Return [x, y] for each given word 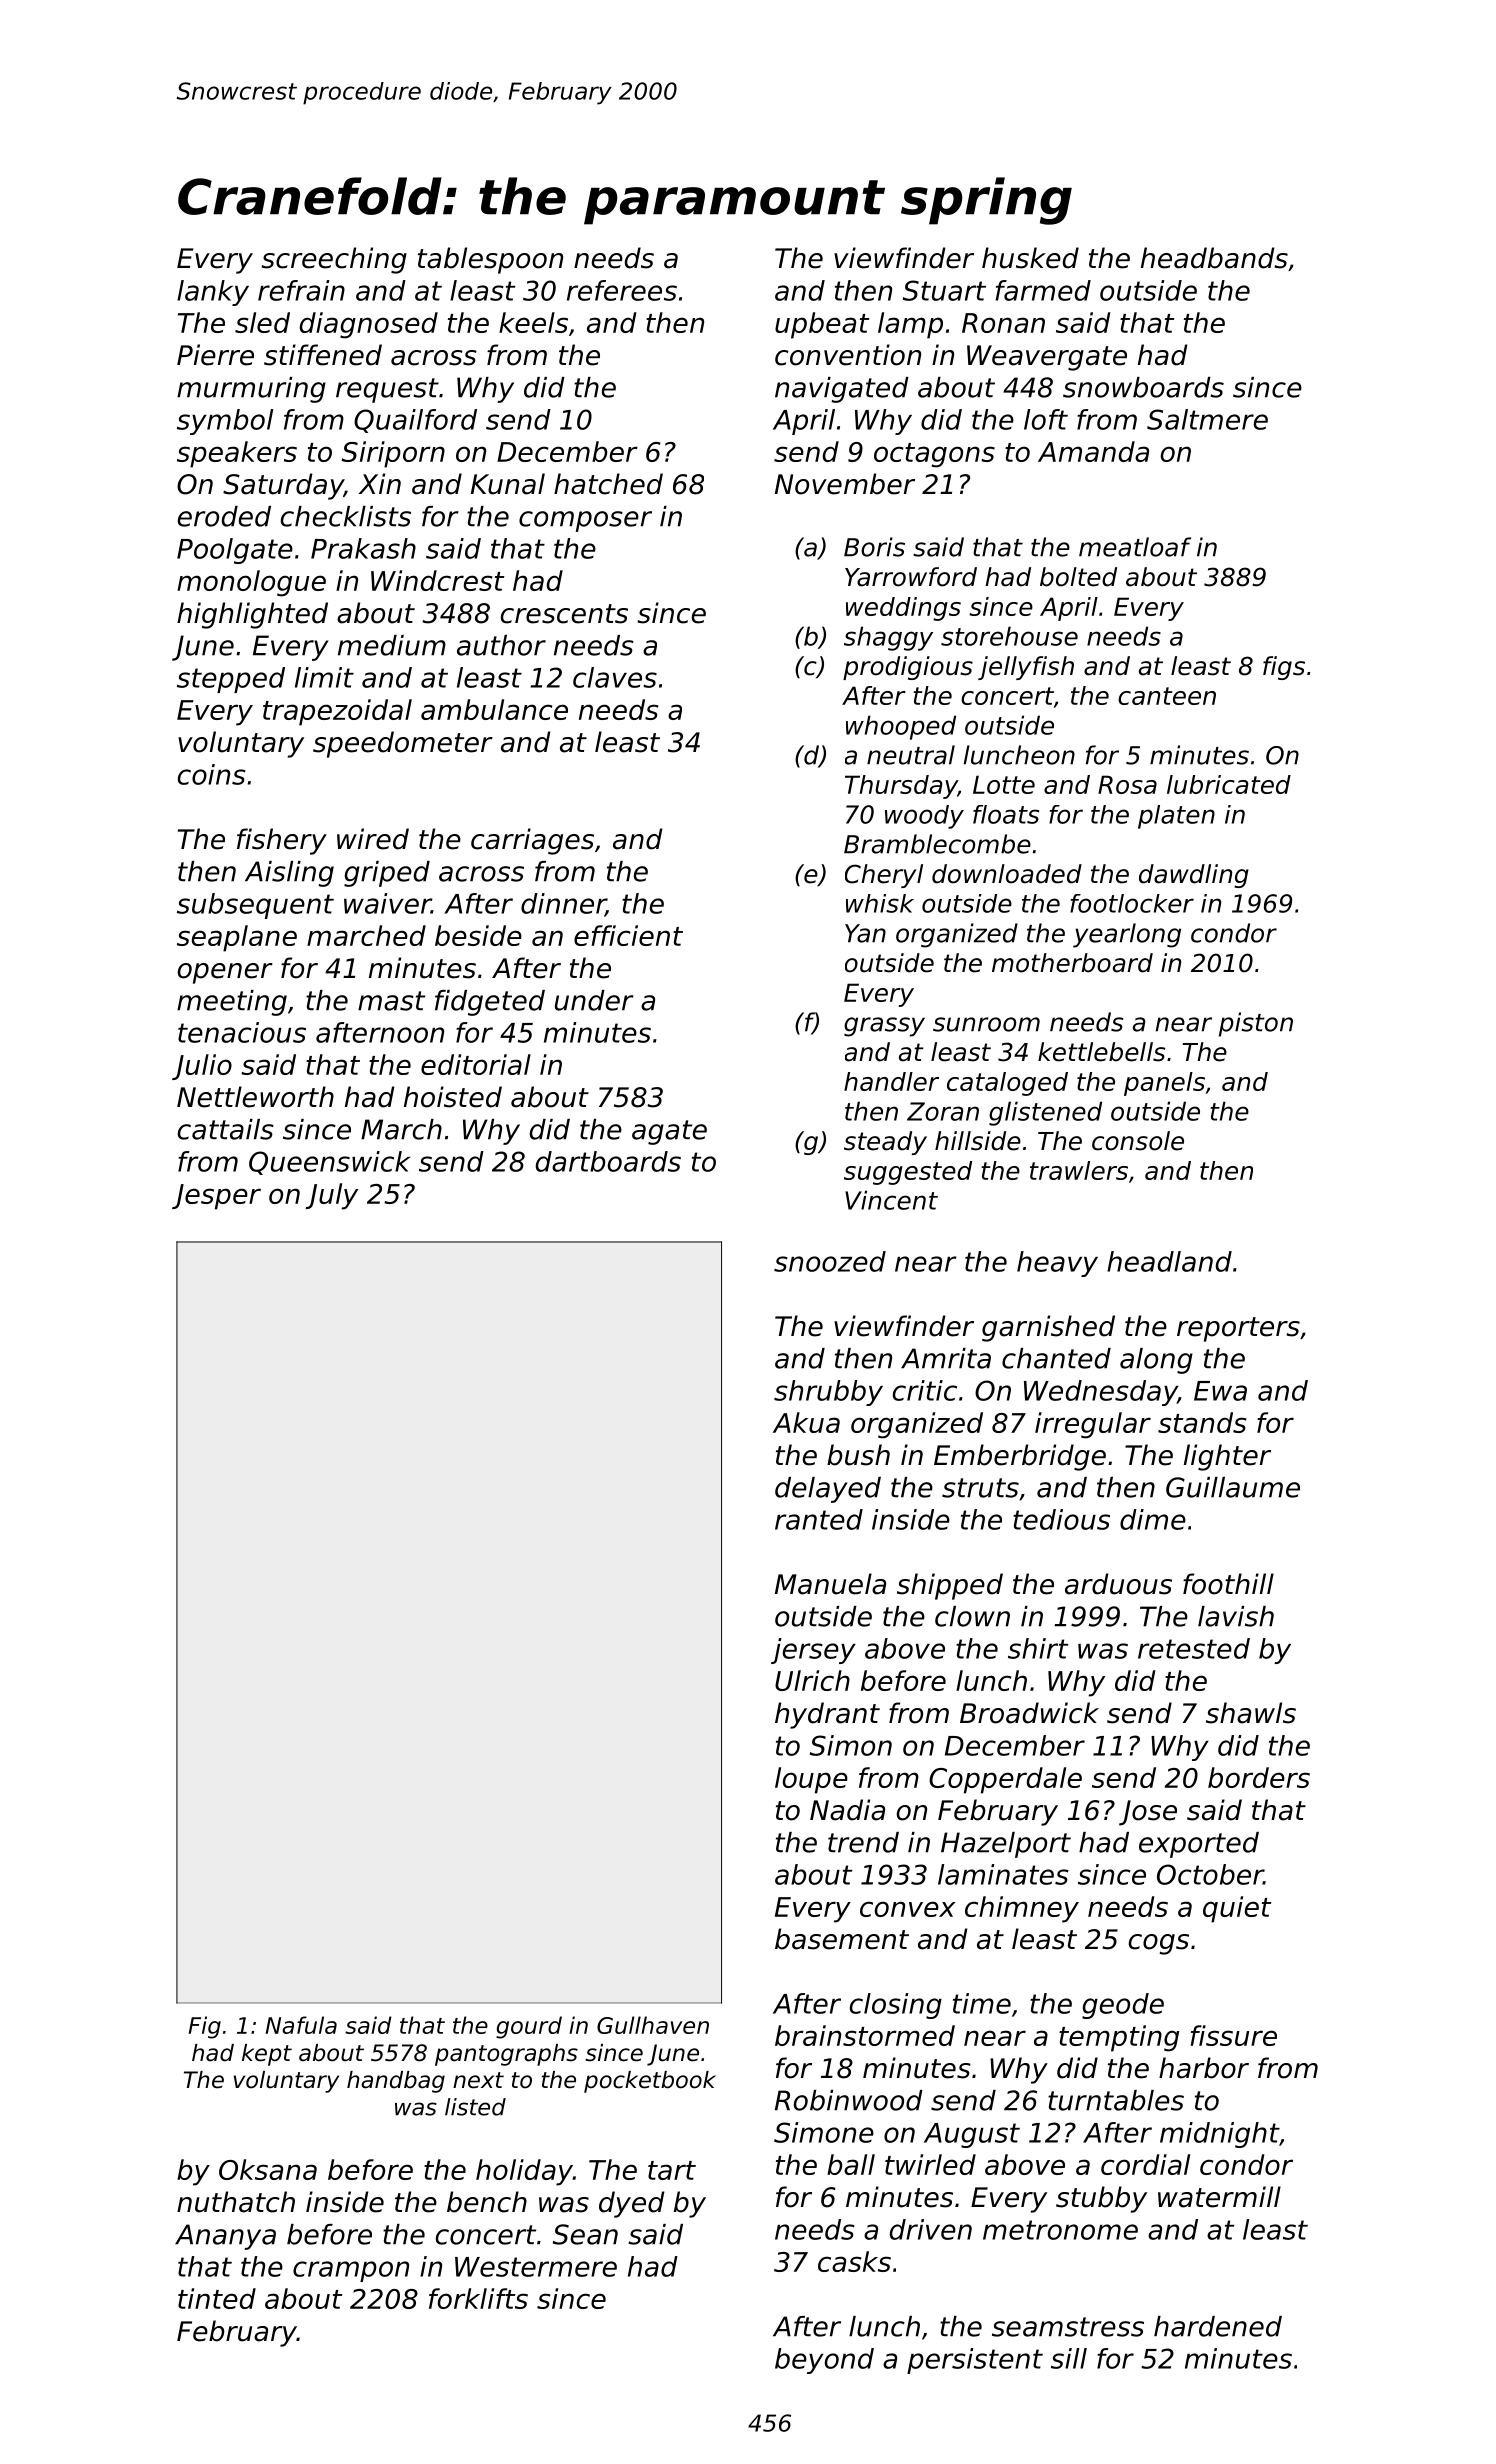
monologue [251, 583]
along [1156, 1361]
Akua [806, 1422]
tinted [217, 2298]
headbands [1214, 258]
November [845, 484]
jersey [813, 1651]
